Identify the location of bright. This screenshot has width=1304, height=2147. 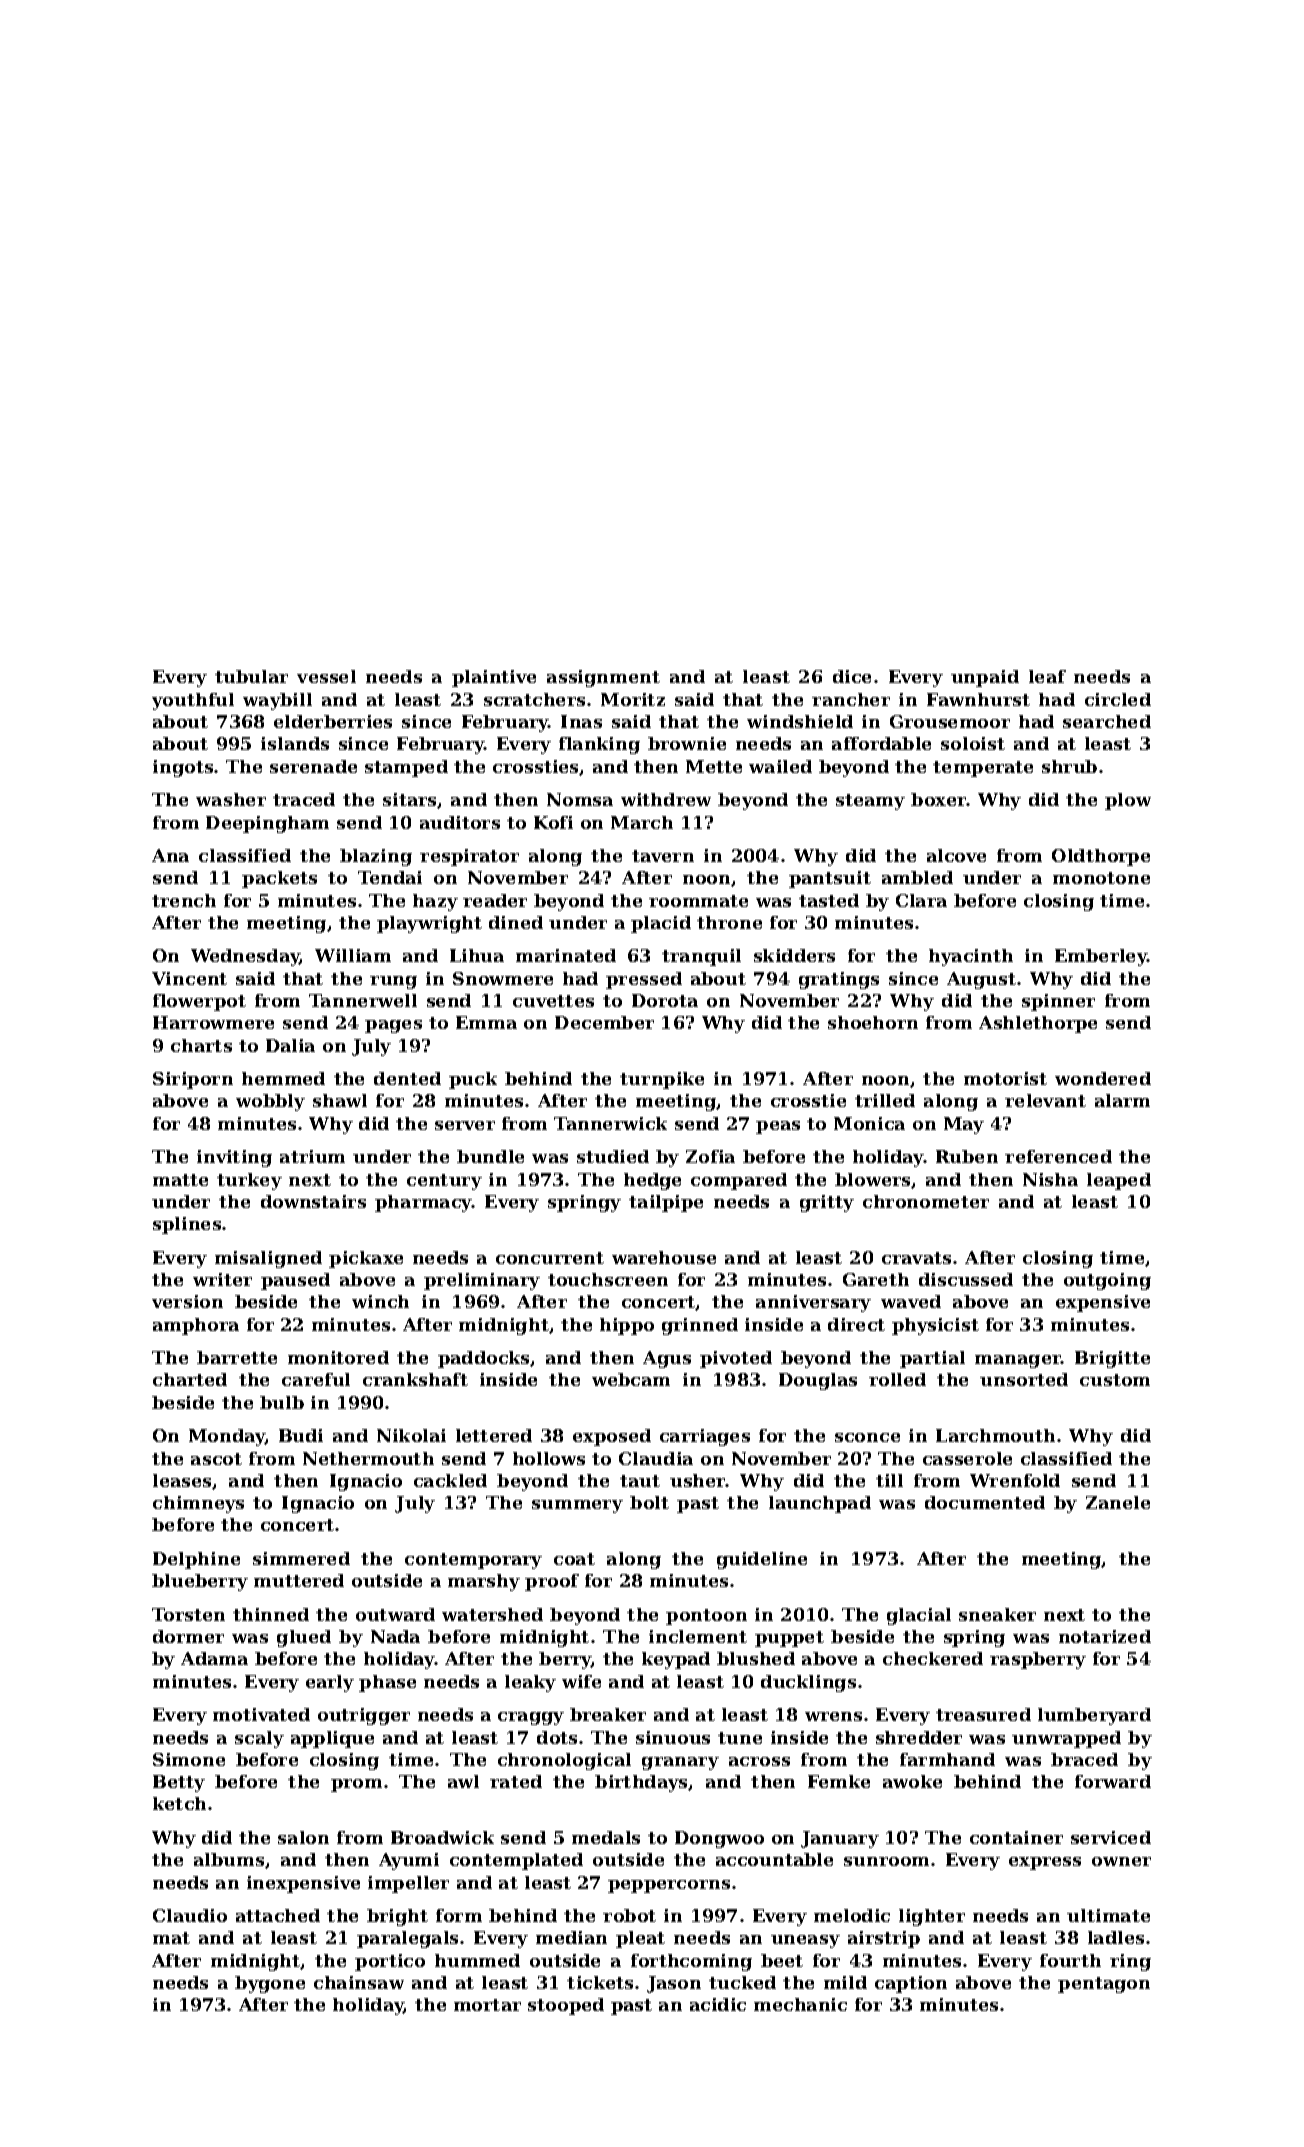
(397, 1917).
